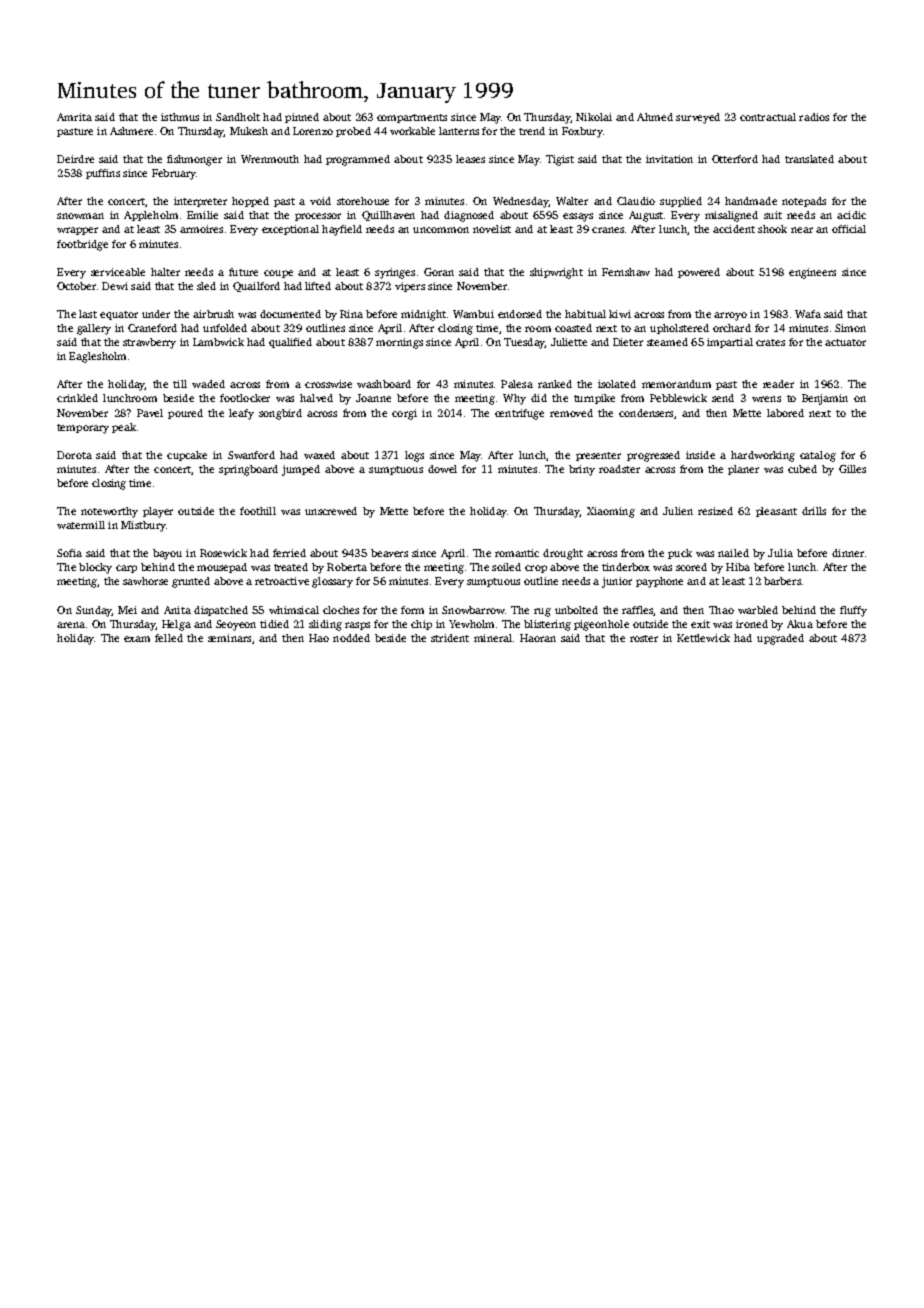 The width and height of the screenshot is (924, 1308). What do you see at coordinates (849, 229) in the screenshot?
I see `official` at bounding box center [849, 229].
